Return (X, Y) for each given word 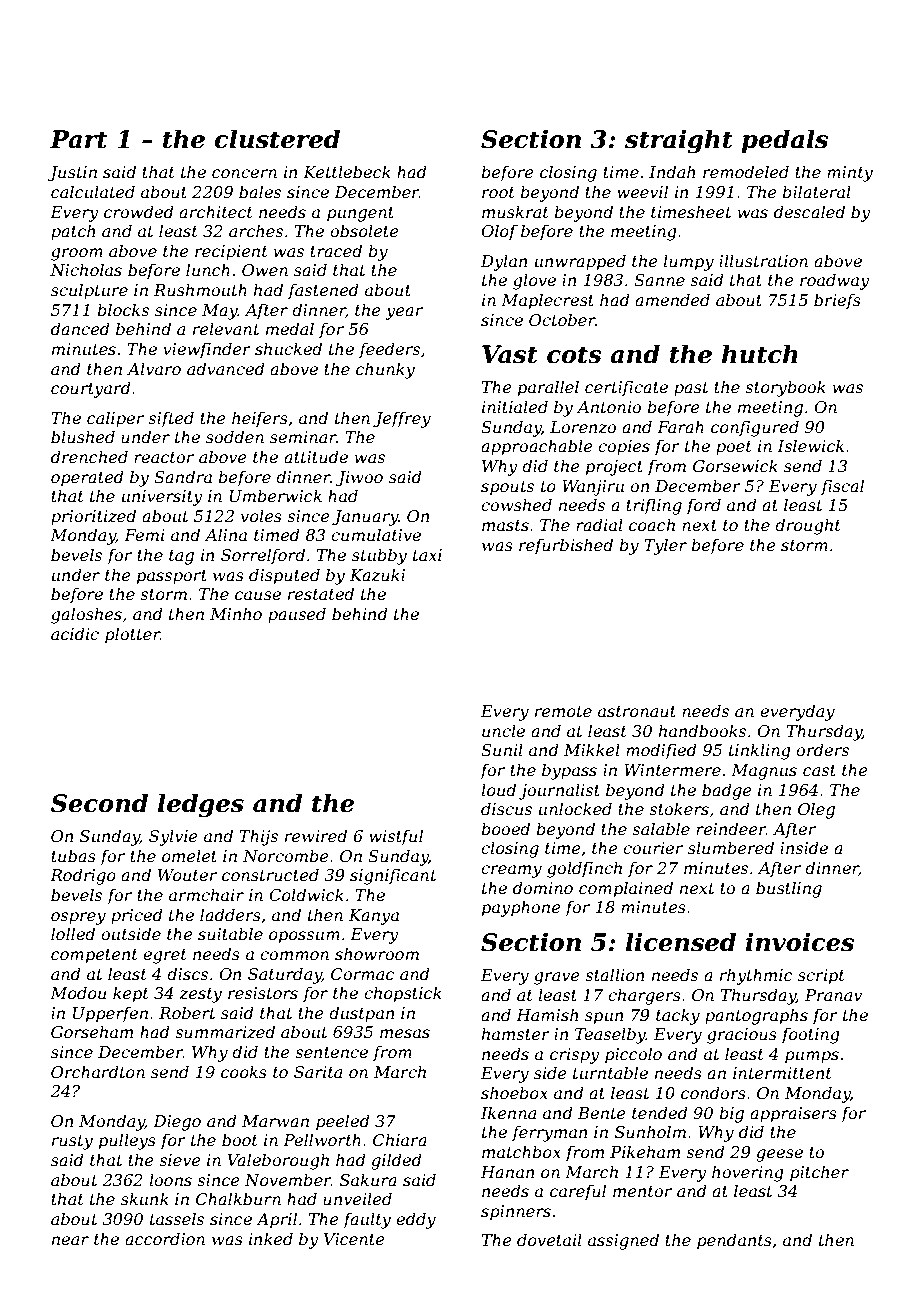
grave (557, 978)
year (404, 313)
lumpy (688, 262)
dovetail (549, 1239)
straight (679, 141)
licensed (681, 942)
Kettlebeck (347, 171)
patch (73, 232)
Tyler (665, 546)
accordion (165, 1238)
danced (80, 328)
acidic (75, 633)
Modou (78, 992)
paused (297, 615)
